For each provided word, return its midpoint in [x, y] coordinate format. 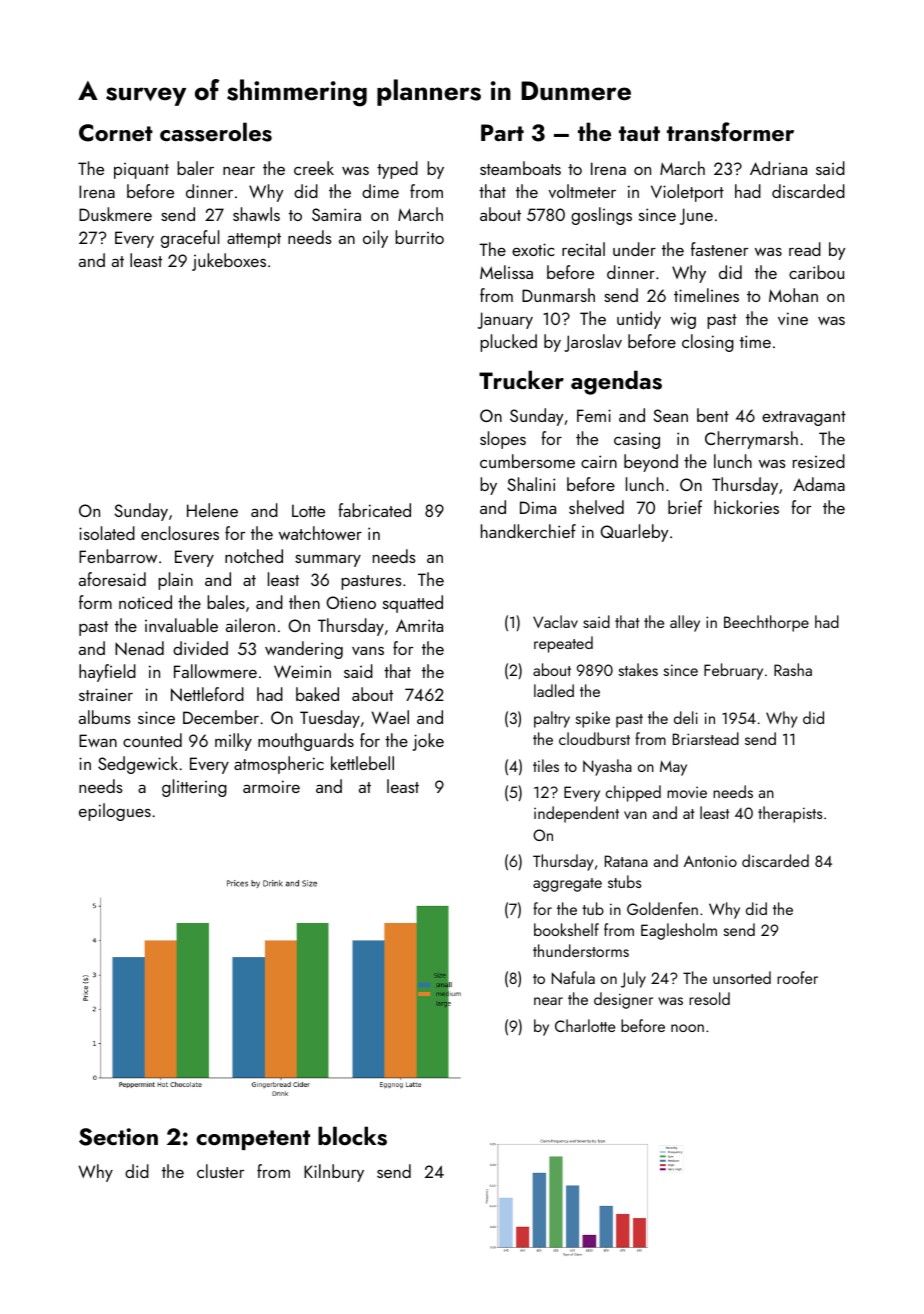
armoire [271, 786]
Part [502, 132]
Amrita [419, 625]
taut [639, 133]
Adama [819, 484]
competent [253, 1140]
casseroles [216, 132]
